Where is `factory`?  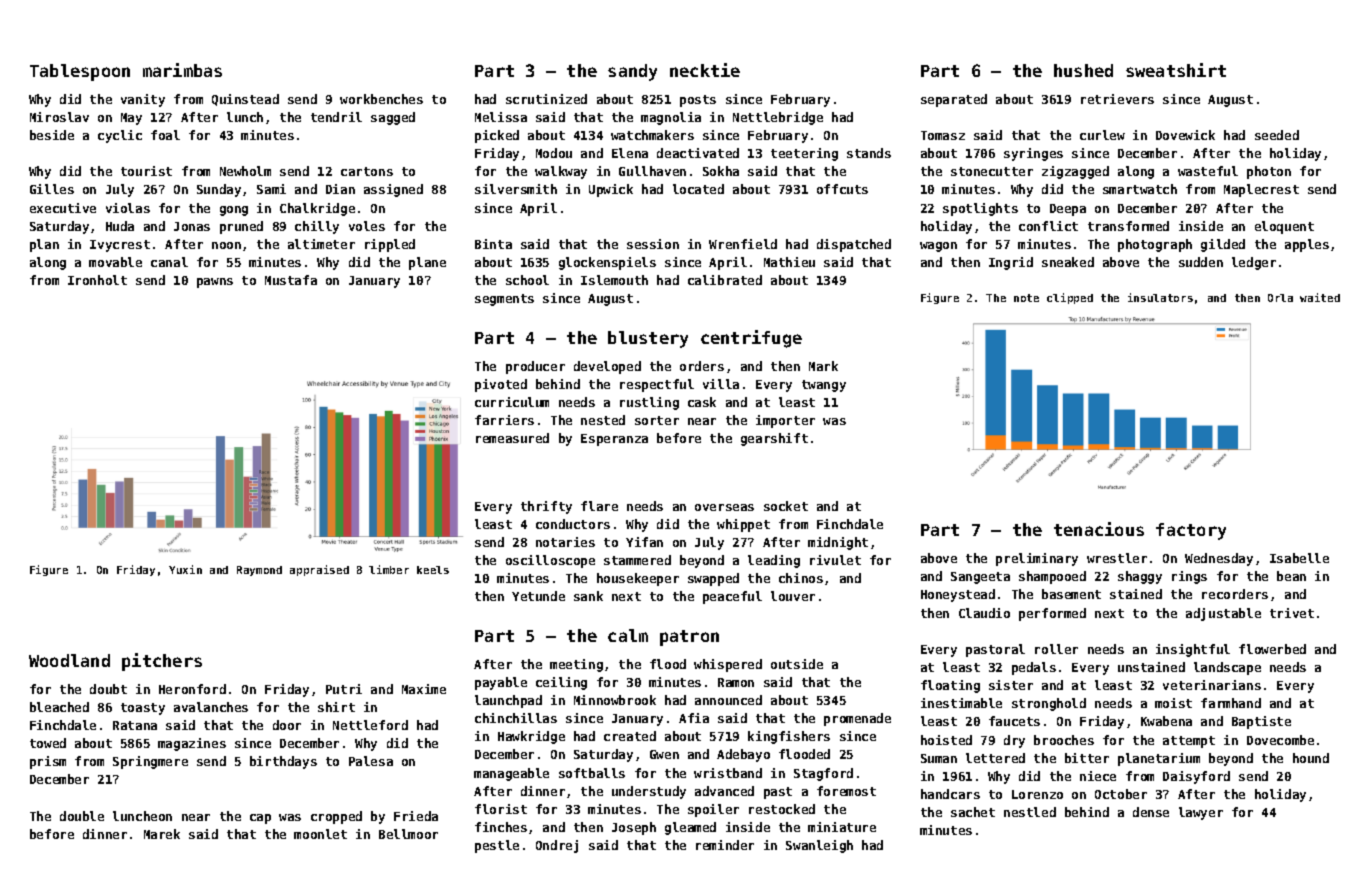 factory is located at coordinates (1191, 531).
